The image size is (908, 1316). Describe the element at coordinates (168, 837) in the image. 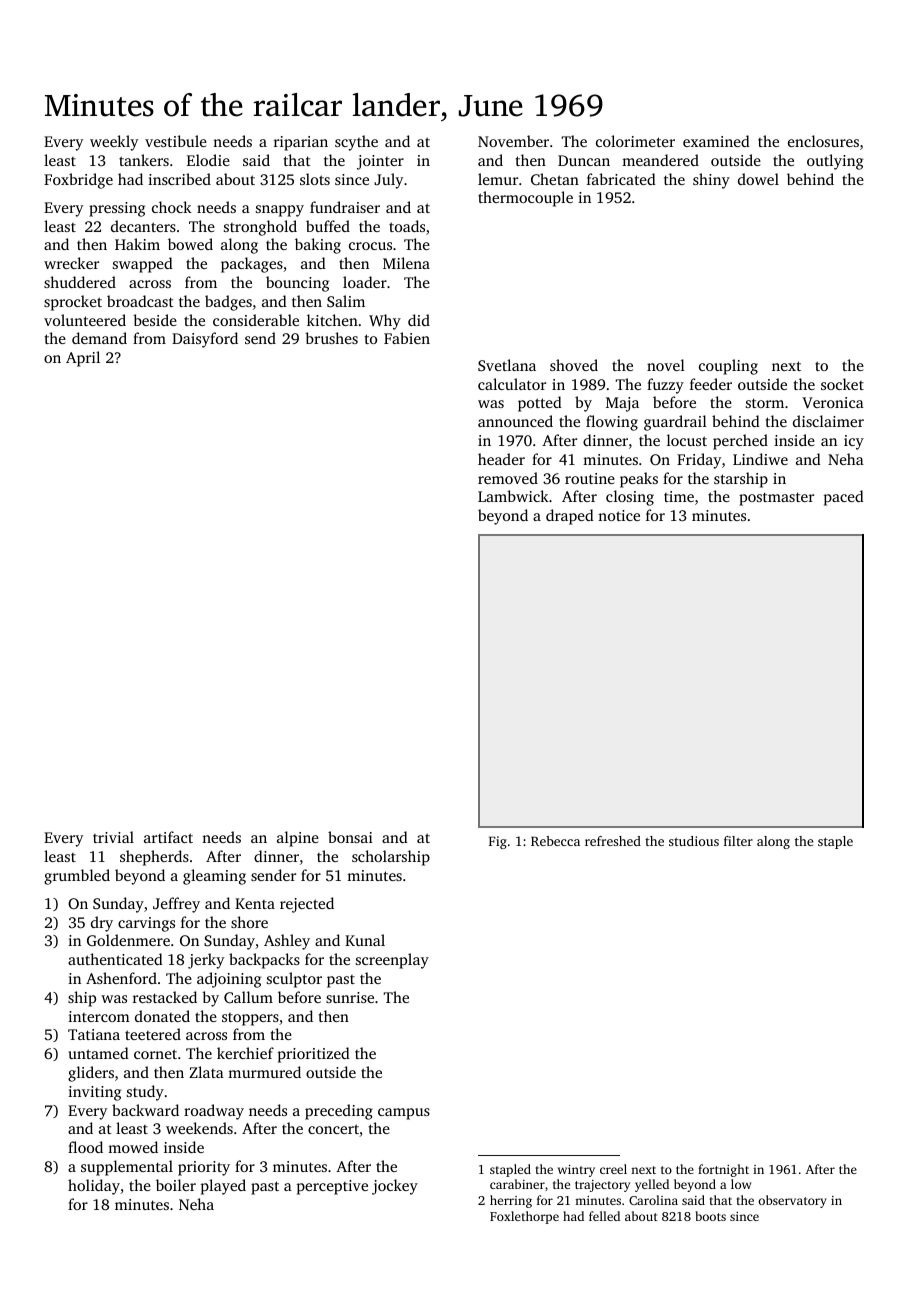

I see `artifact` at that location.
